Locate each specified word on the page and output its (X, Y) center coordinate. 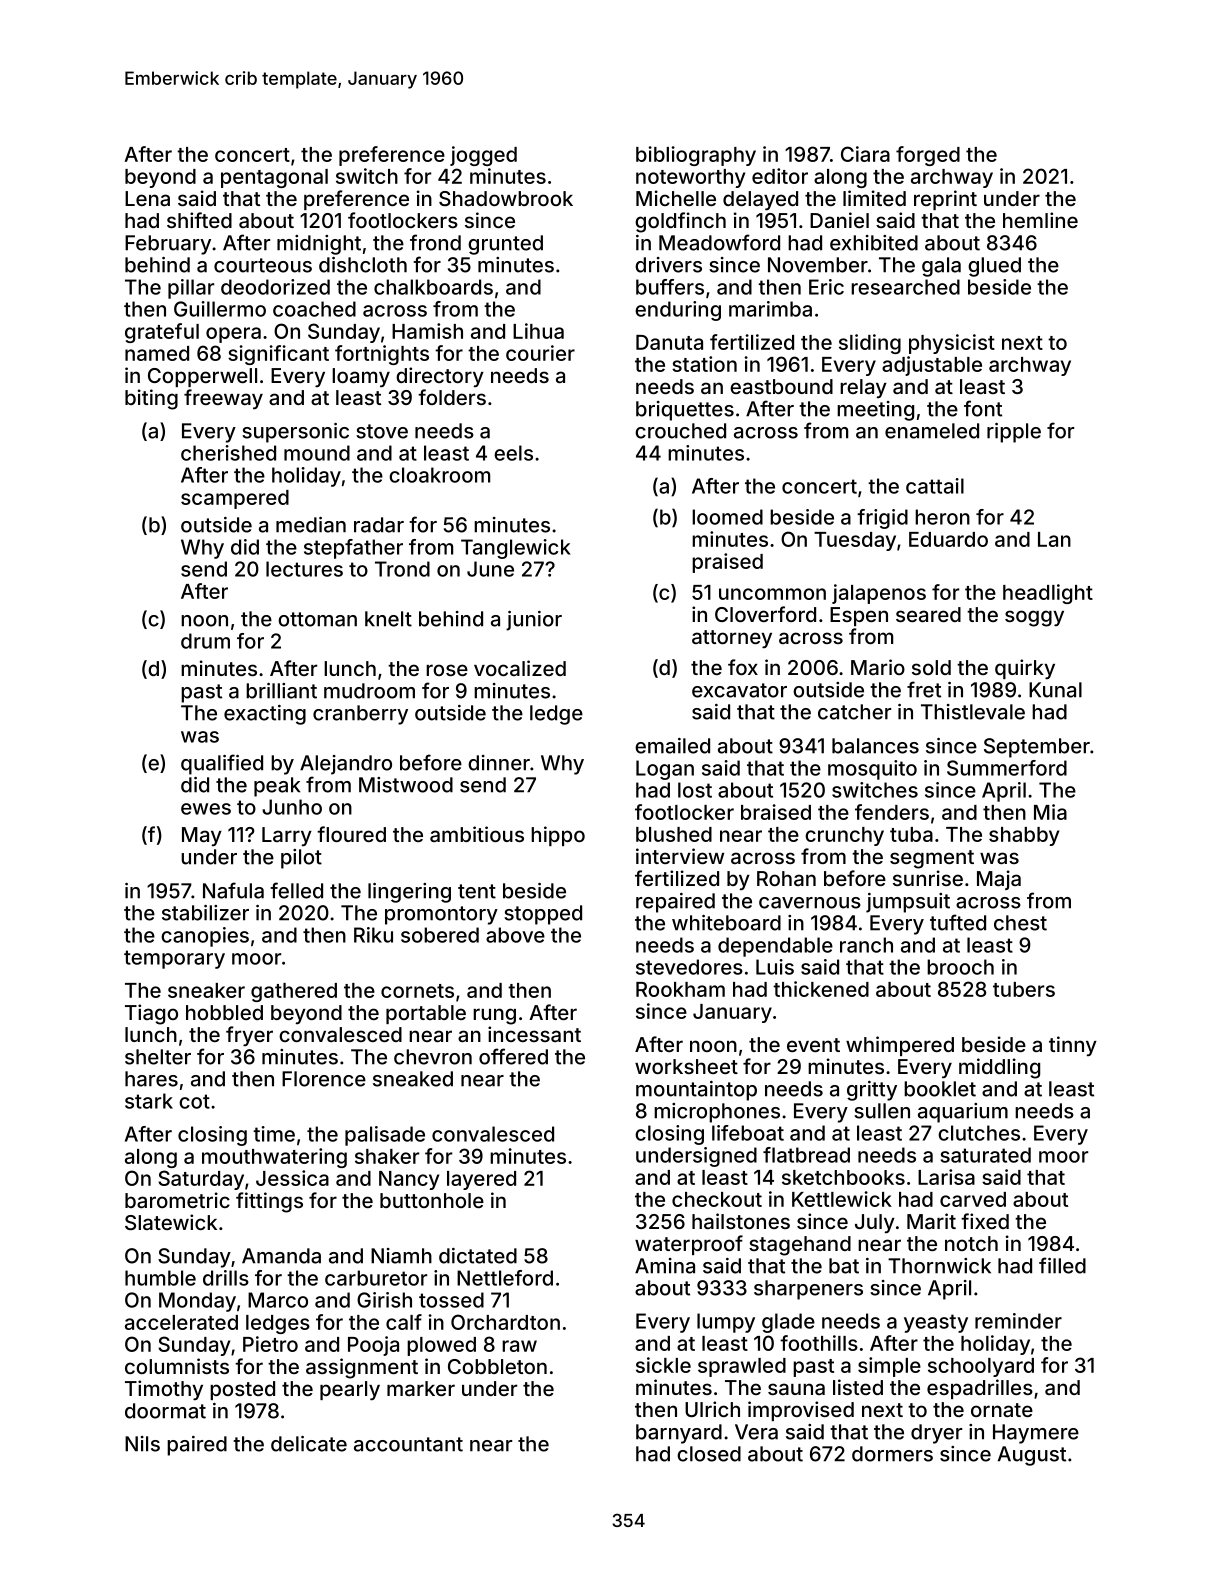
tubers (1024, 989)
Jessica (292, 1178)
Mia (1050, 812)
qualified (222, 764)
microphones (717, 1113)
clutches (979, 1133)
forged (928, 156)
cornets (417, 991)
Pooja (373, 1346)
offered (513, 1056)
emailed (672, 746)
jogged (483, 156)
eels (513, 453)
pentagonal (274, 178)
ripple (1014, 433)
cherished (228, 453)
